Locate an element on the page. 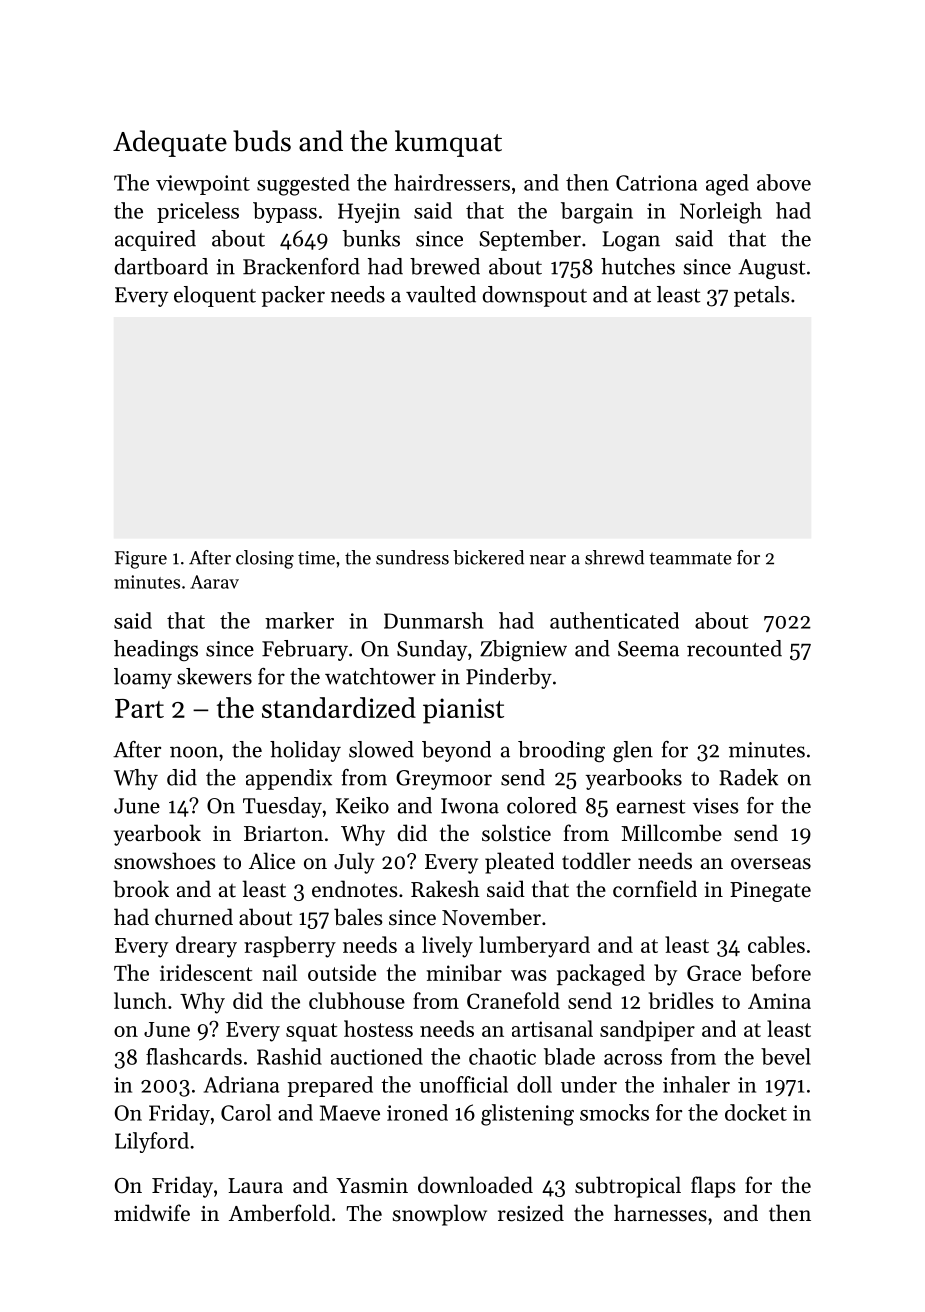  vaulted is located at coordinates (441, 294).
